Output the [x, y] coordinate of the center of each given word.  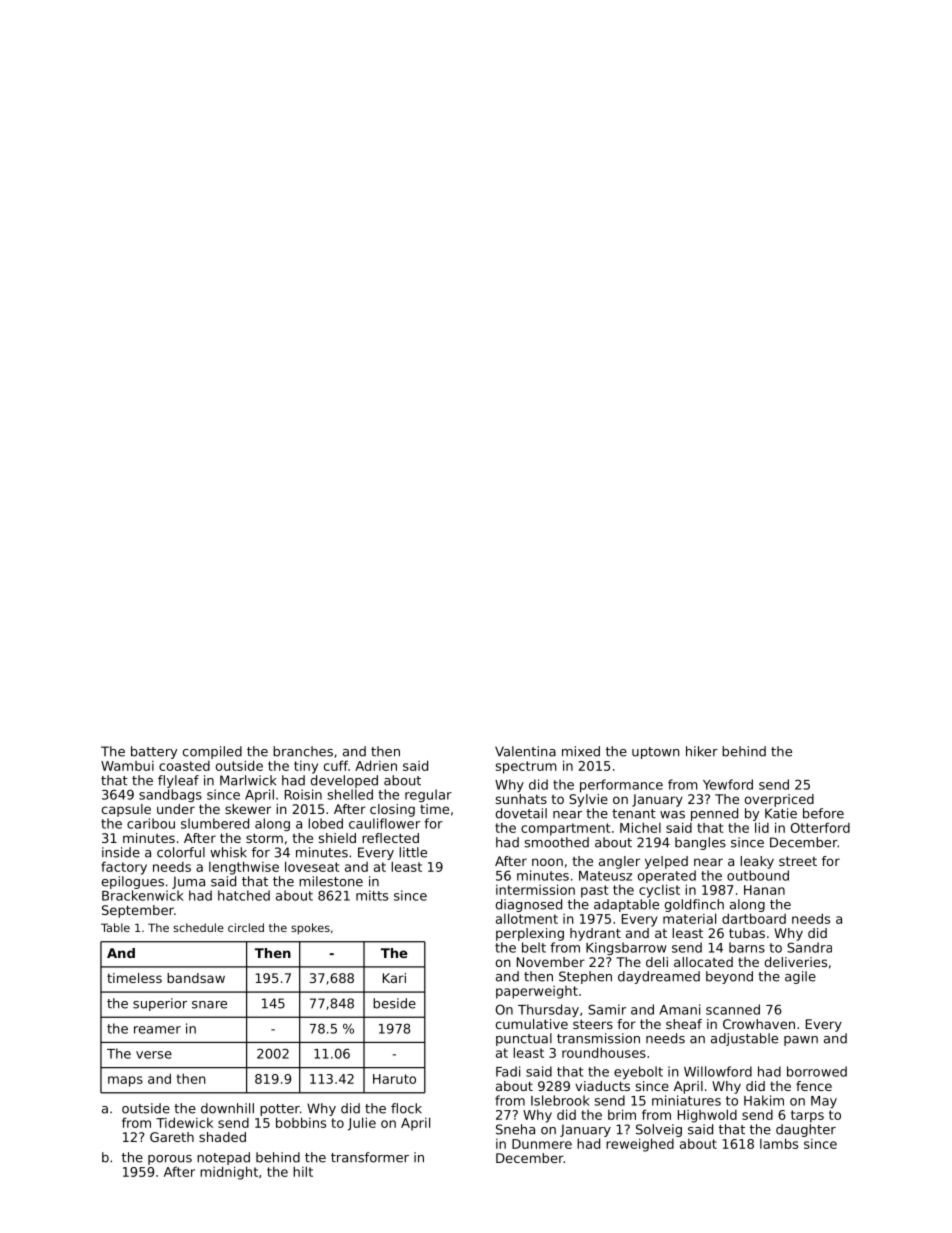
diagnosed [529, 905]
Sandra [809, 947]
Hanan [764, 890]
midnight [229, 1173]
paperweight [537, 992]
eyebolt [638, 1072]
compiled [212, 752]
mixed [581, 751]
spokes [310, 929]
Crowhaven [759, 1024]
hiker [702, 751]
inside [121, 852]
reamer [157, 1030]
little [413, 852]
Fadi [508, 1071]
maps [125, 1081]
